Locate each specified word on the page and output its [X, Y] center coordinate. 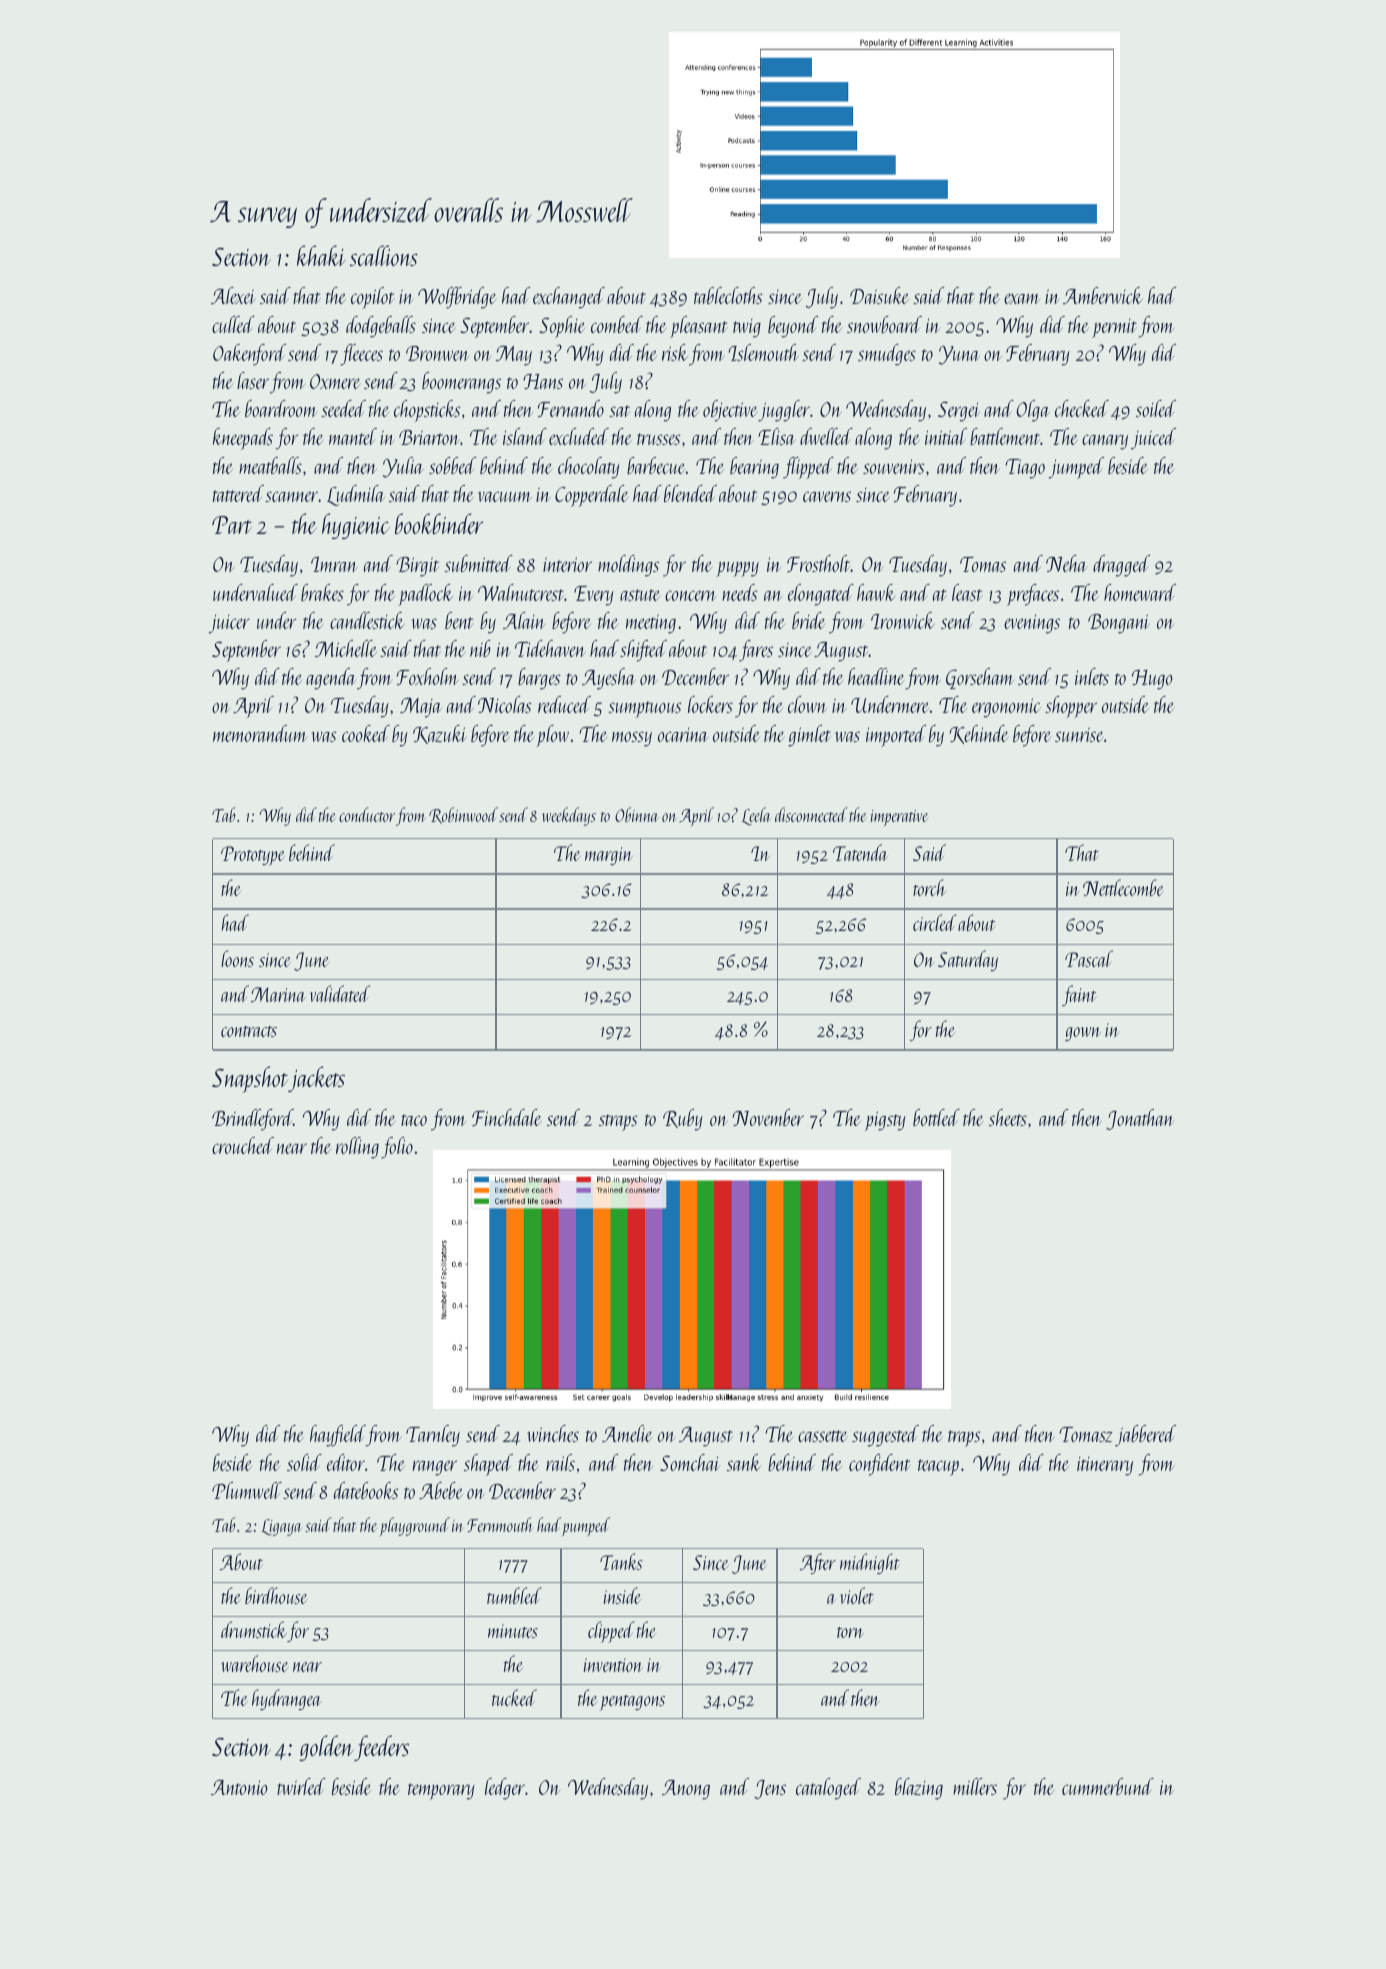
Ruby [683, 1120]
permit [1114, 328]
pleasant [699, 327]
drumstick [254, 1629]
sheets [1008, 1117]
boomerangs [461, 383]
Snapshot [250, 1079]
